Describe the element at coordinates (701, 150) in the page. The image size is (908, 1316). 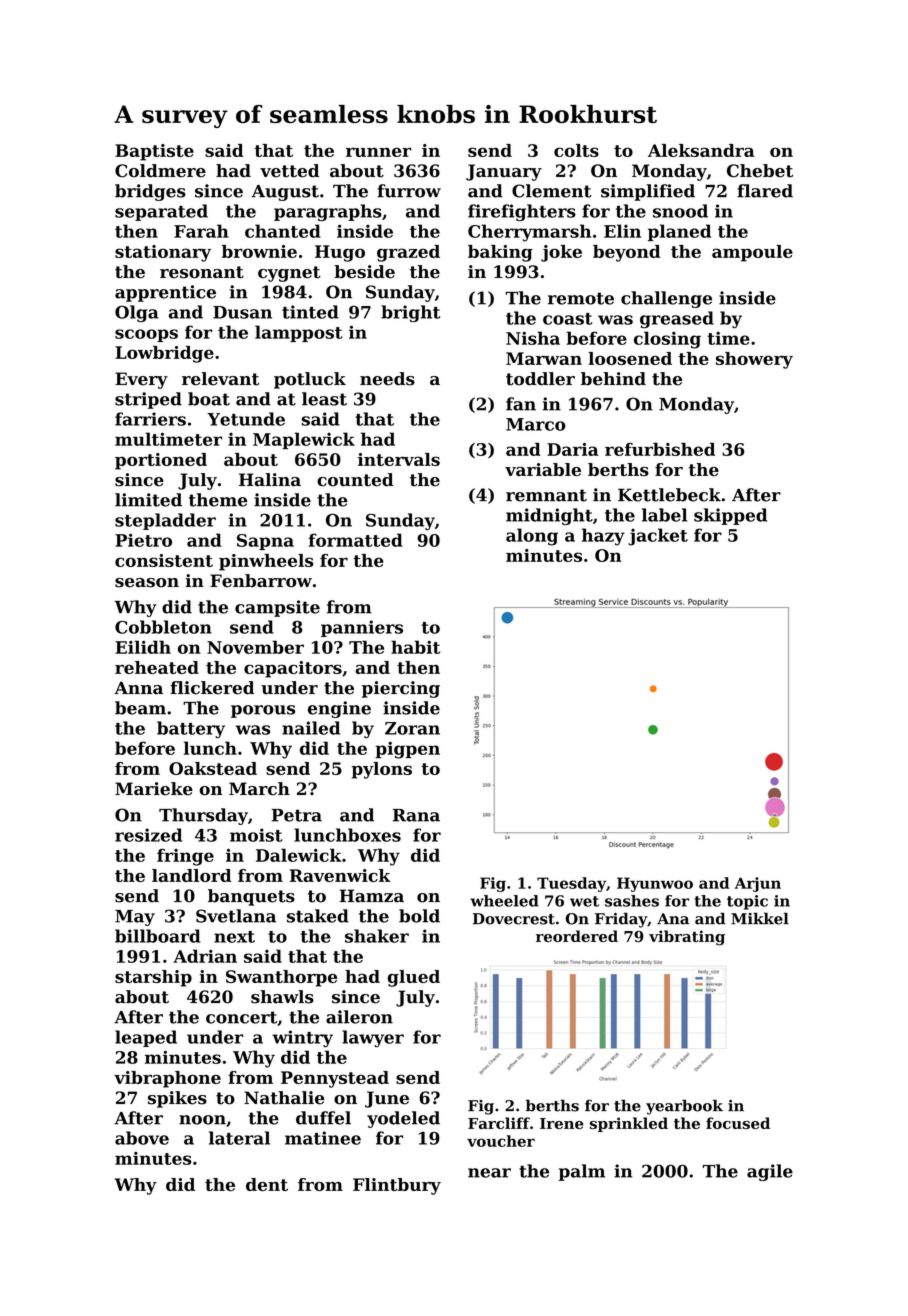
I see `Aleksandra` at that location.
